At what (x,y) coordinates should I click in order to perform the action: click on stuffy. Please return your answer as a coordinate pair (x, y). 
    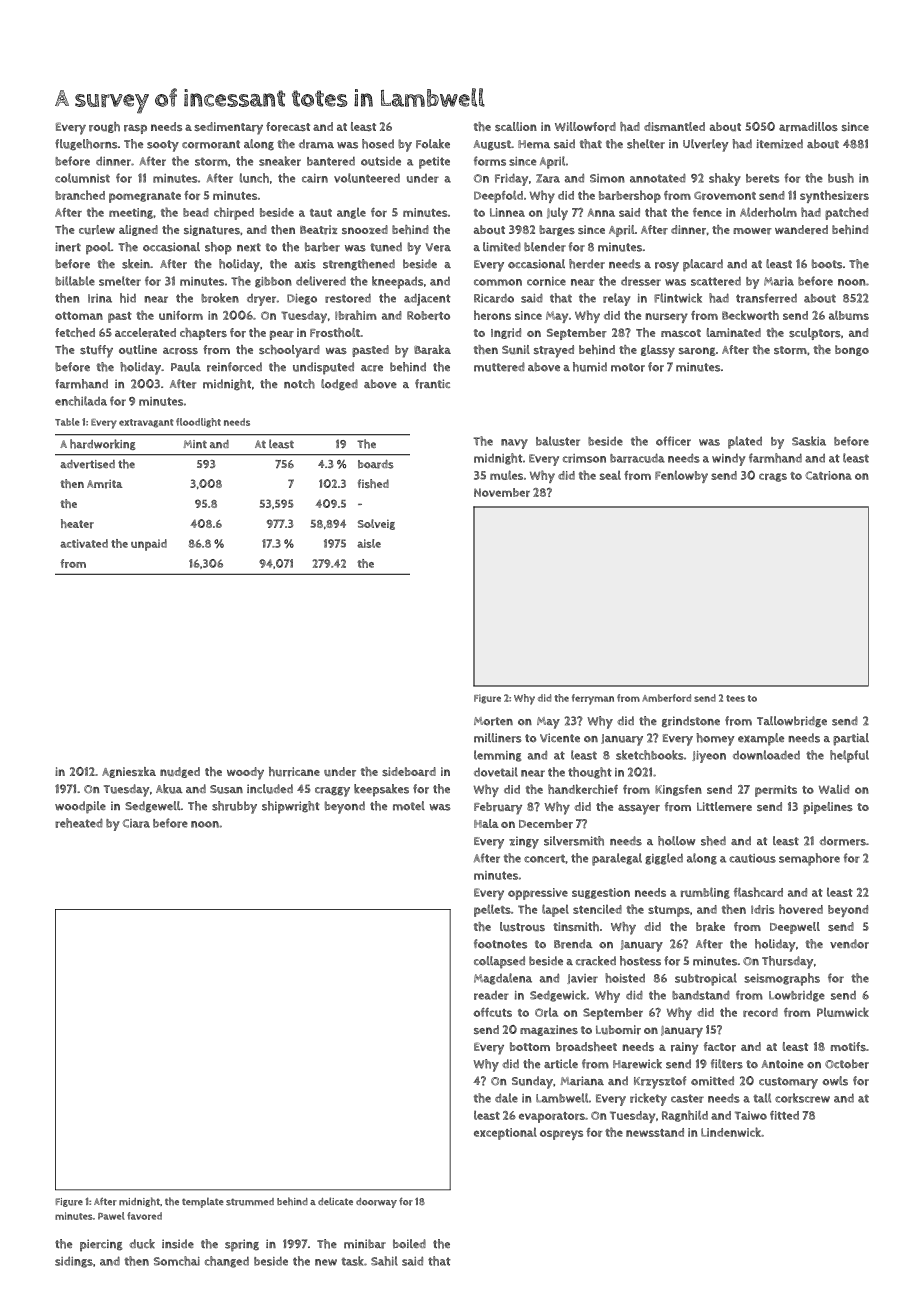
    Looking at the image, I should click on (96, 351).
